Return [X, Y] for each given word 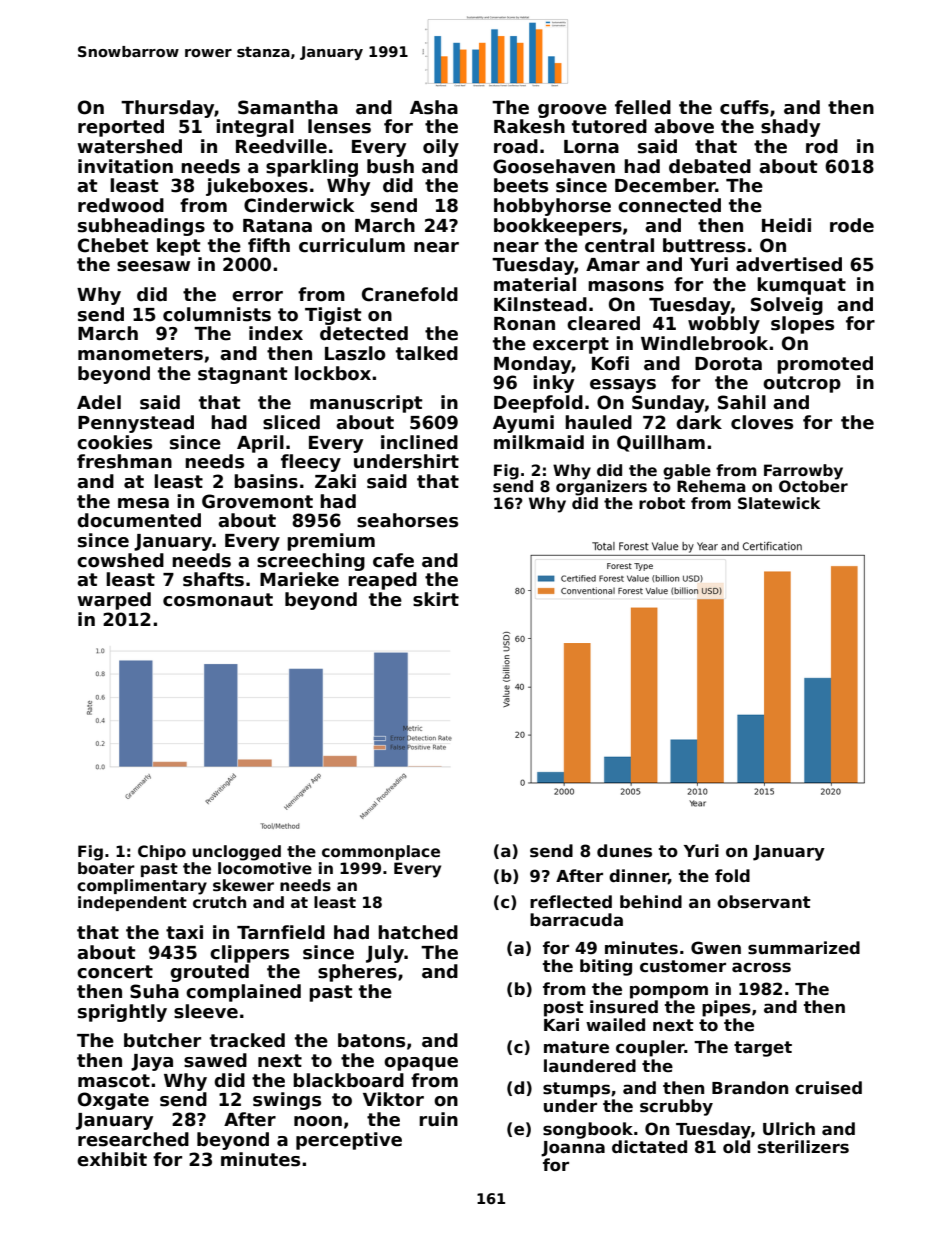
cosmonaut [218, 600]
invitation [125, 166]
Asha [434, 107]
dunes [624, 851]
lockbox [333, 373]
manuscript [366, 404]
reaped [382, 581]
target [763, 1049]
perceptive [349, 1141]
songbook [588, 1130]
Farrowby [803, 472]
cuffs [744, 107]
